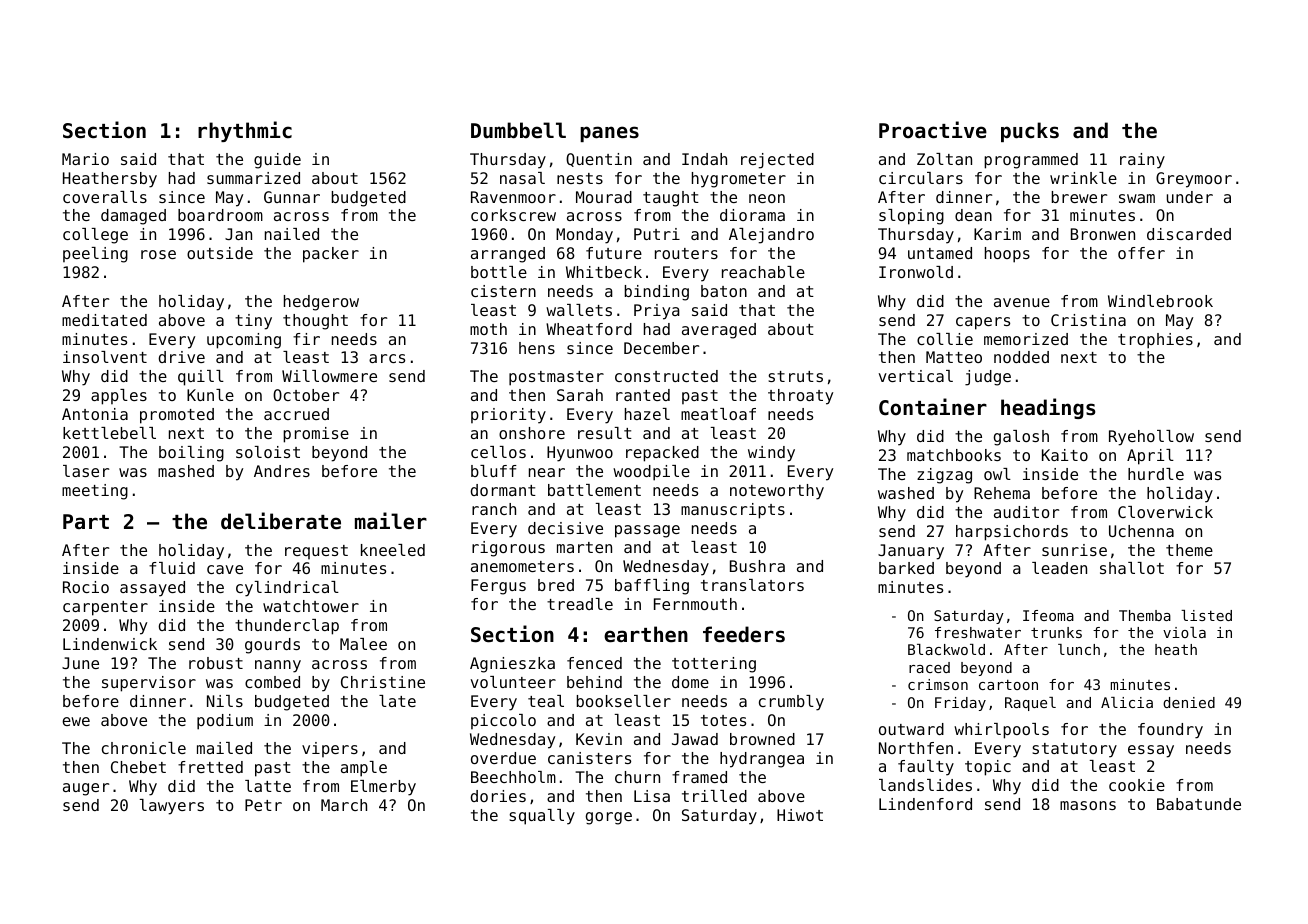  Describe the element at coordinates (657, 312) in the screenshot. I see `Priya` at that location.
